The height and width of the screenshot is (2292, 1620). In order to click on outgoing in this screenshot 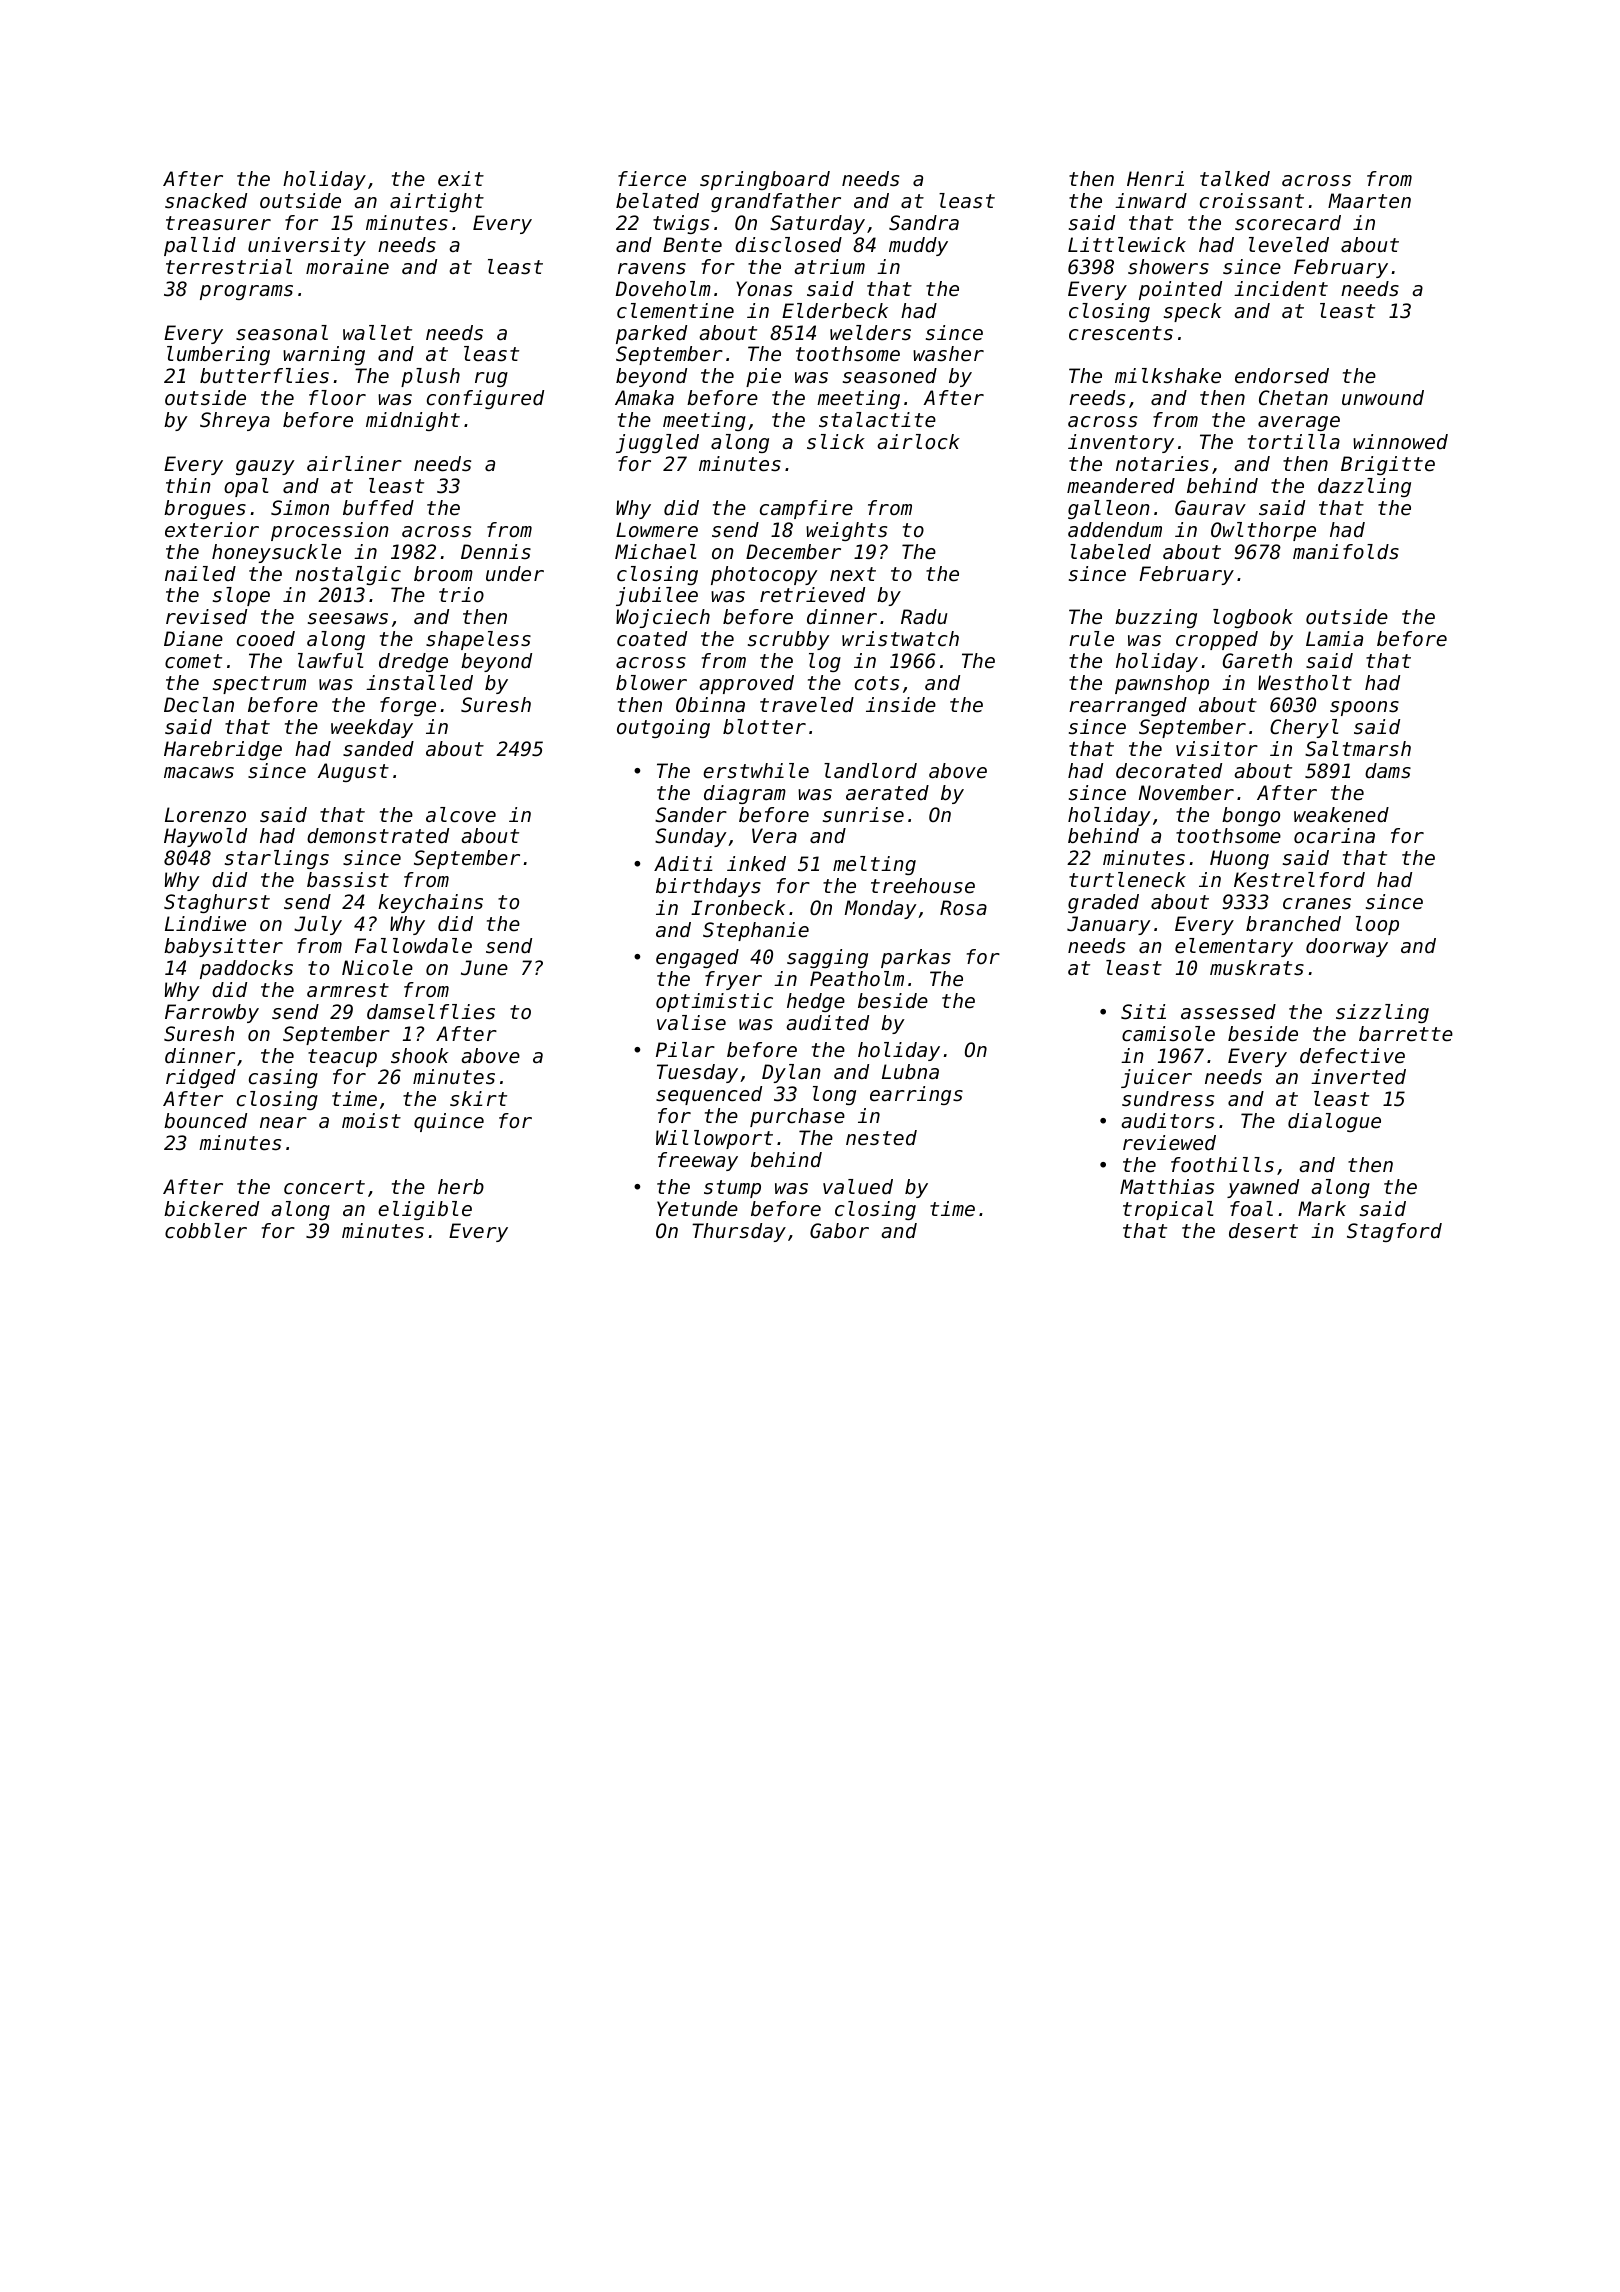, I will do `click(663, 728)`.
